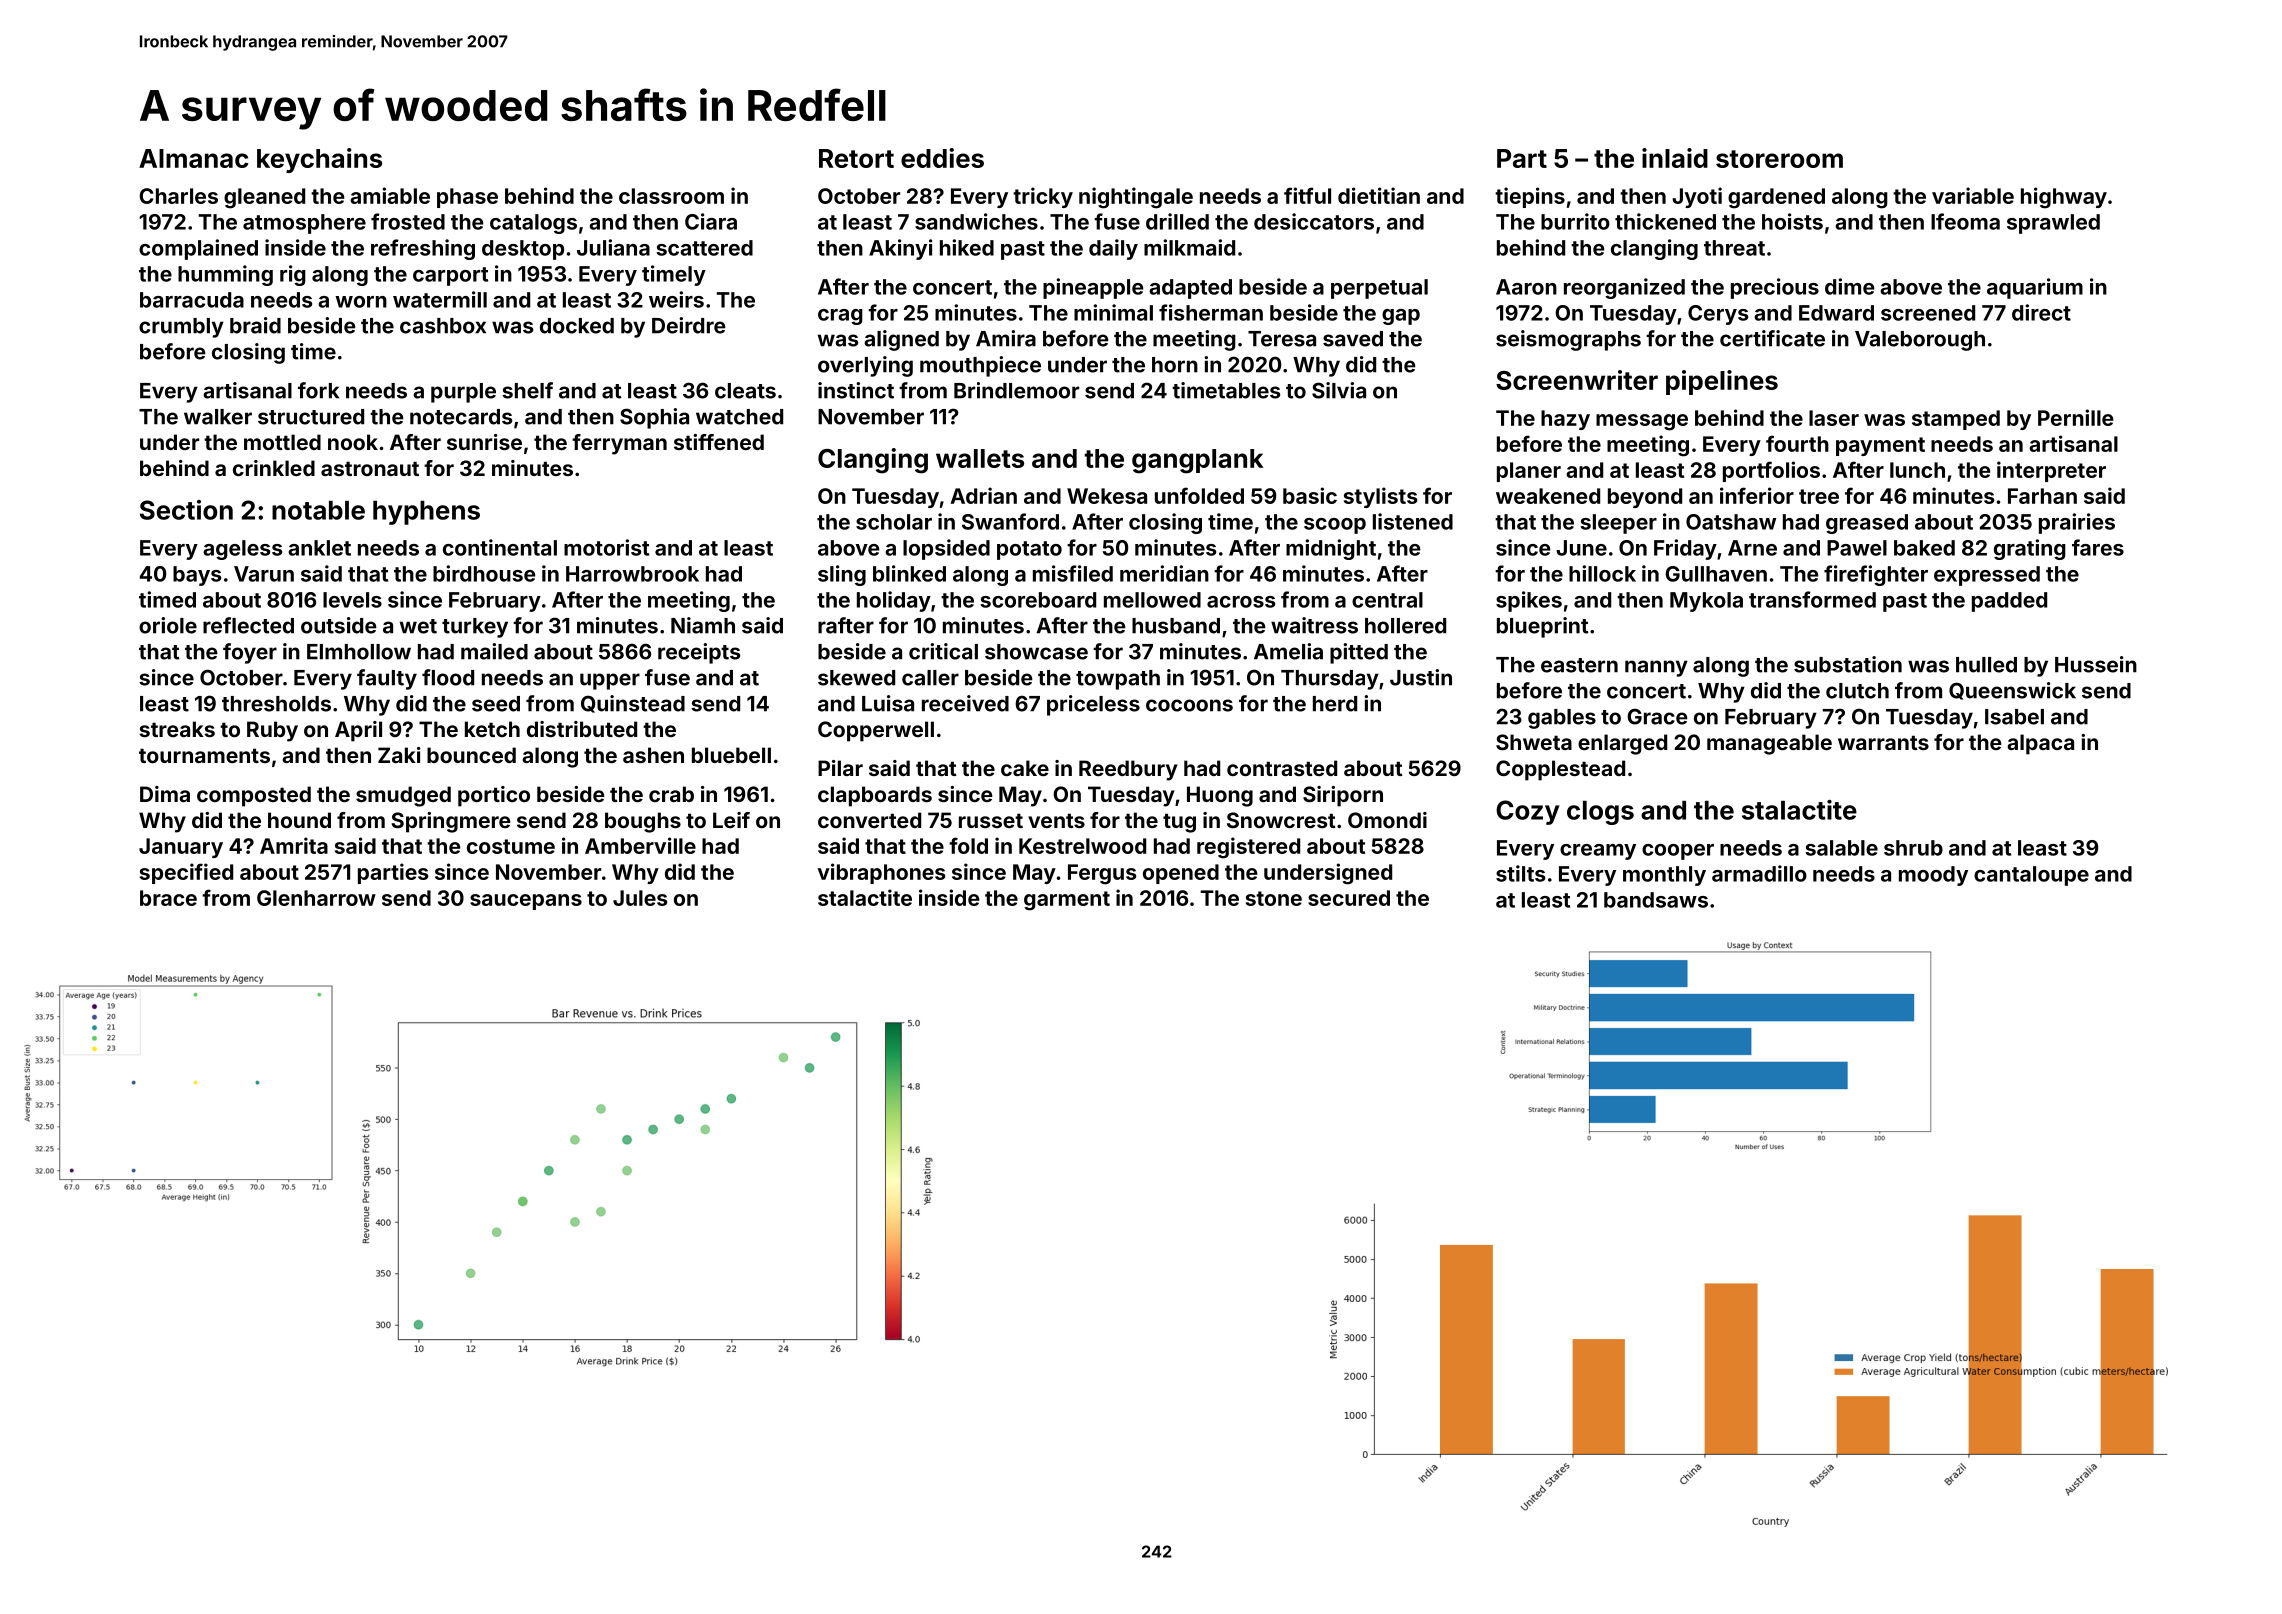 The image size is (2282, 1614). I want to click on Amira, so click(1006, 338).
